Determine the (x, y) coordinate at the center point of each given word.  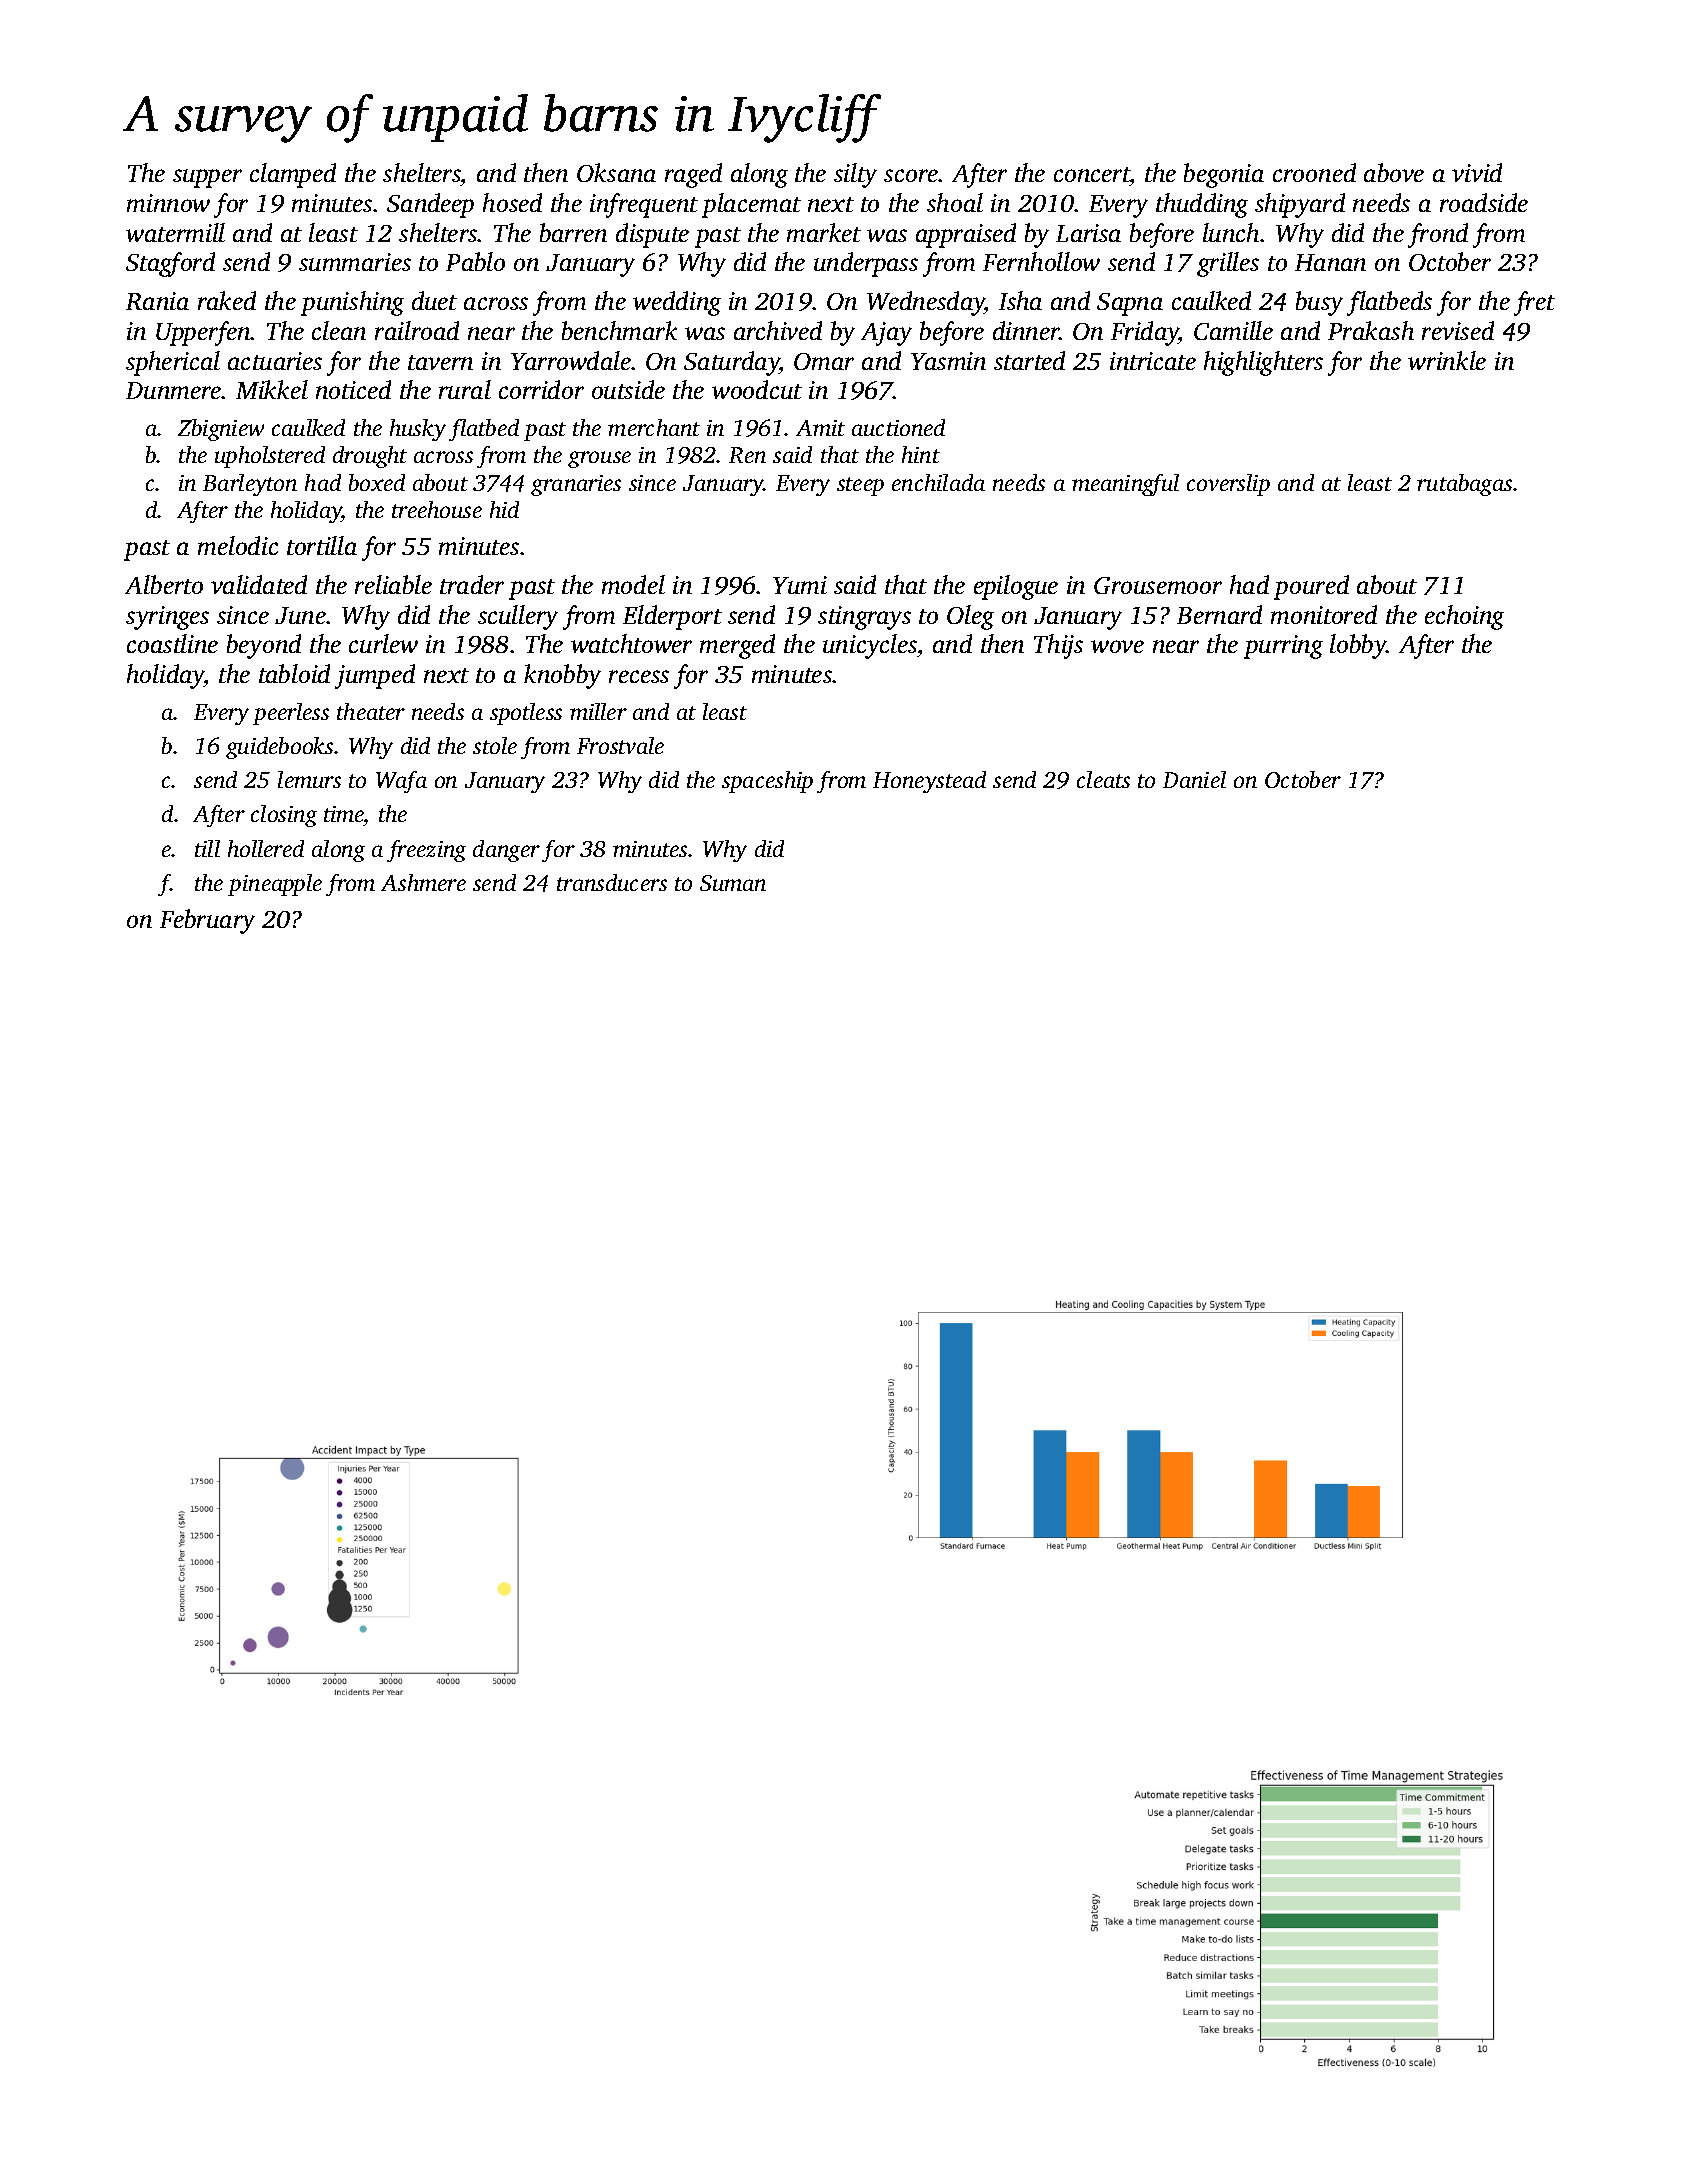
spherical (173, 363)
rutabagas (1464, 485)
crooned (1314, 172)
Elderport (672, 617)
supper (207, 178)
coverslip (1228, 485)
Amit (820, 428)
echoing (1464, 617)
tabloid (294, 673)
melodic (238, 545)
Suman (733, 883)
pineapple (275, 885)
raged (693, 175)
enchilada (938, 482)
